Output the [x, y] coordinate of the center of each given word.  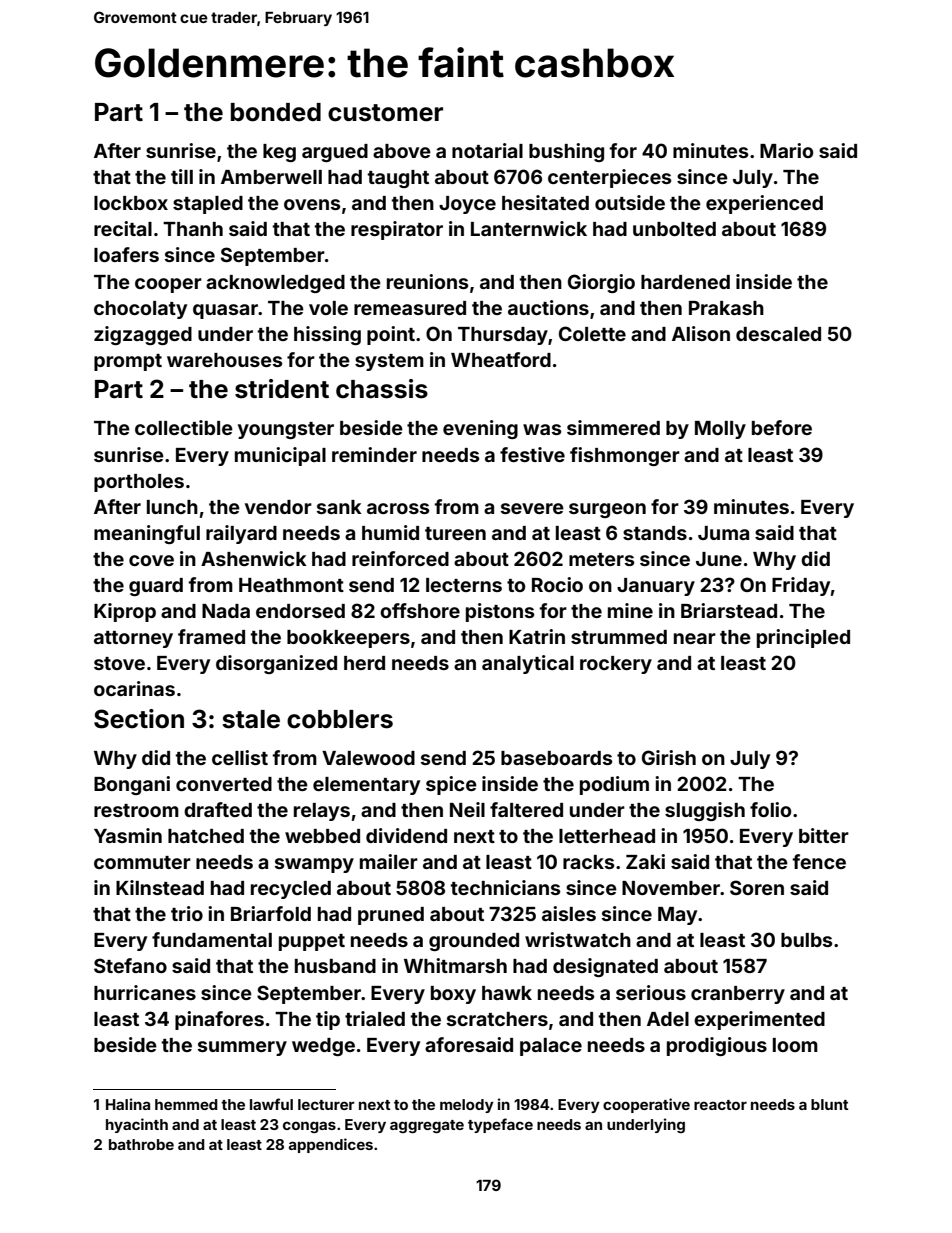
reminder [374, 454]
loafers [126, 254]
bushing [566, 152]
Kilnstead [160, 887]
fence [819, 861]
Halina [128, 1104]
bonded [276, 112]
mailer [389, 861]
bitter [824, 835]
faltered [526, 809]
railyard [241, 534]
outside [630, 202]
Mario [786, 150]
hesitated [545, 202]
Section [139, 719]
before [782, 427]
